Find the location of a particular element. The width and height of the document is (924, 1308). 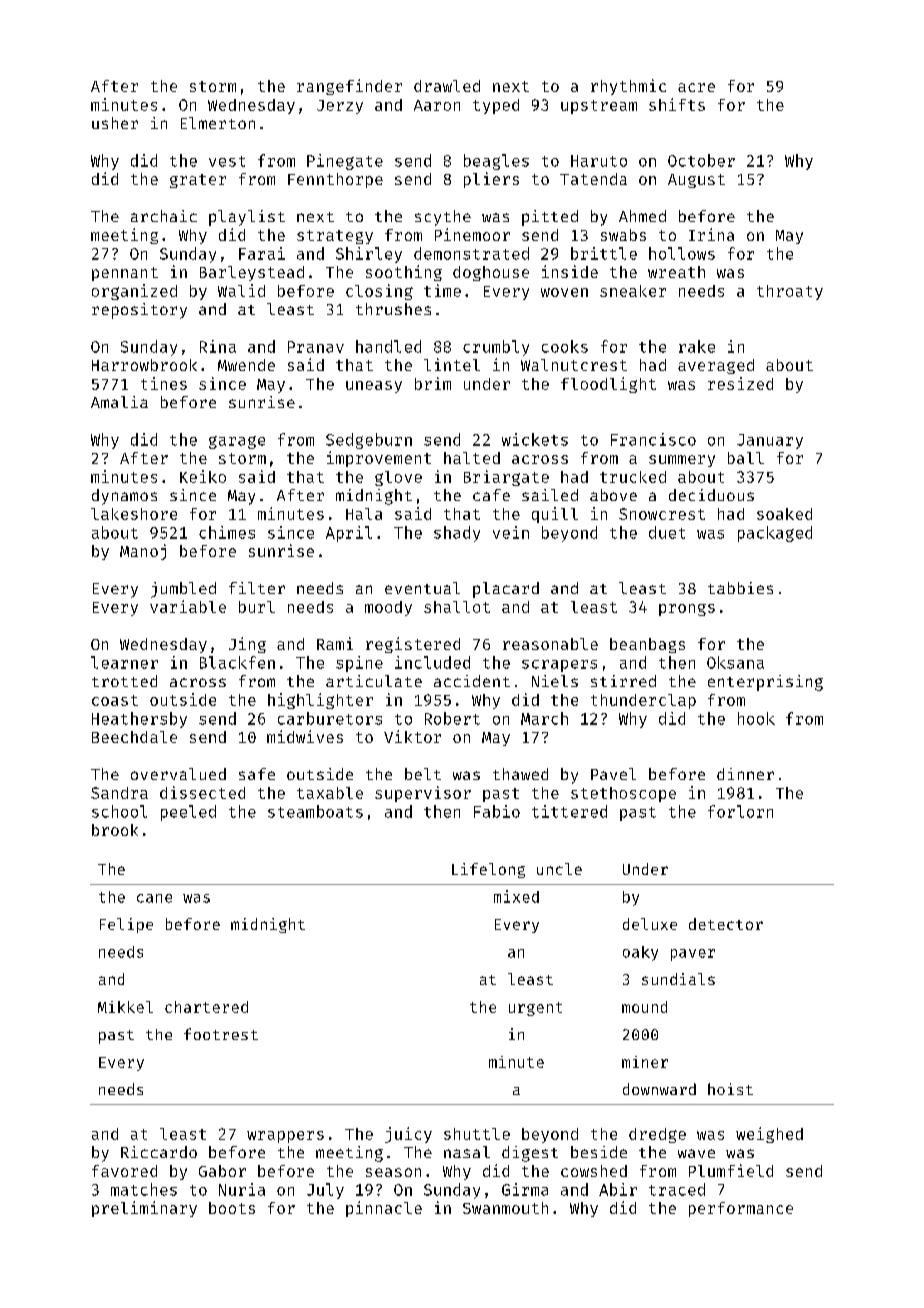

rangefinder is located at coordinates (349, 87).
